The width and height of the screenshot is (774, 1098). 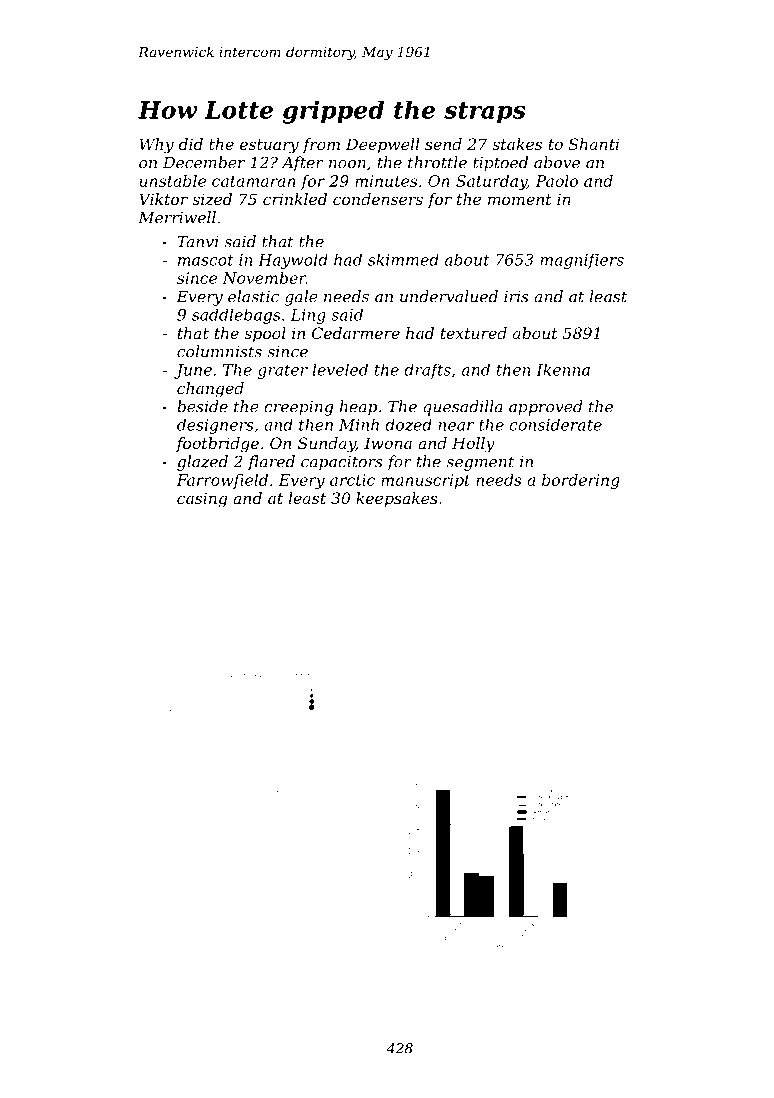 What do you see at coordinates (378, 199) in the screenshot?
I see `condensers` at bounding box center [378, 199].
